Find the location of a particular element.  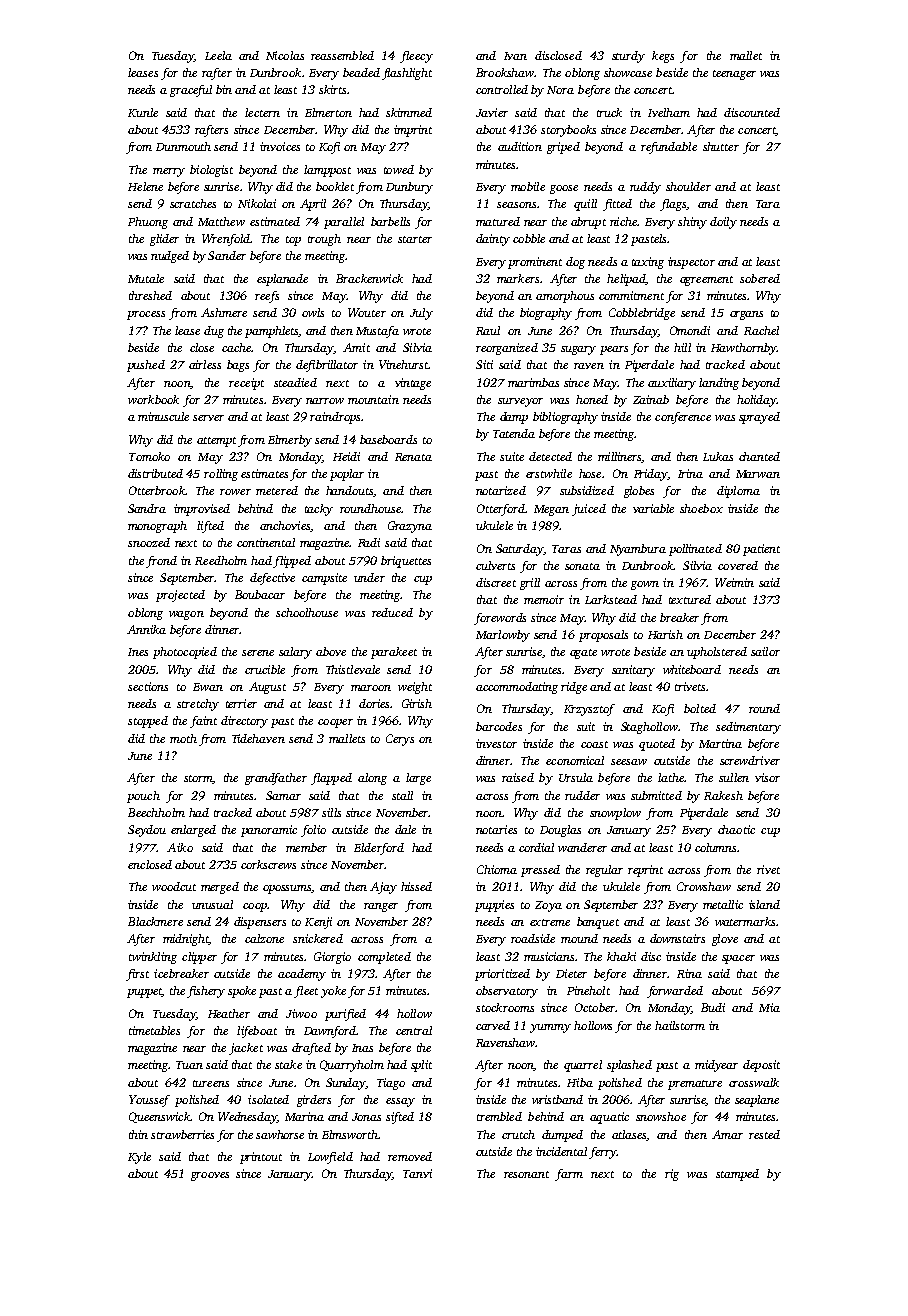

sonata is located at coordinates (582, 566).
